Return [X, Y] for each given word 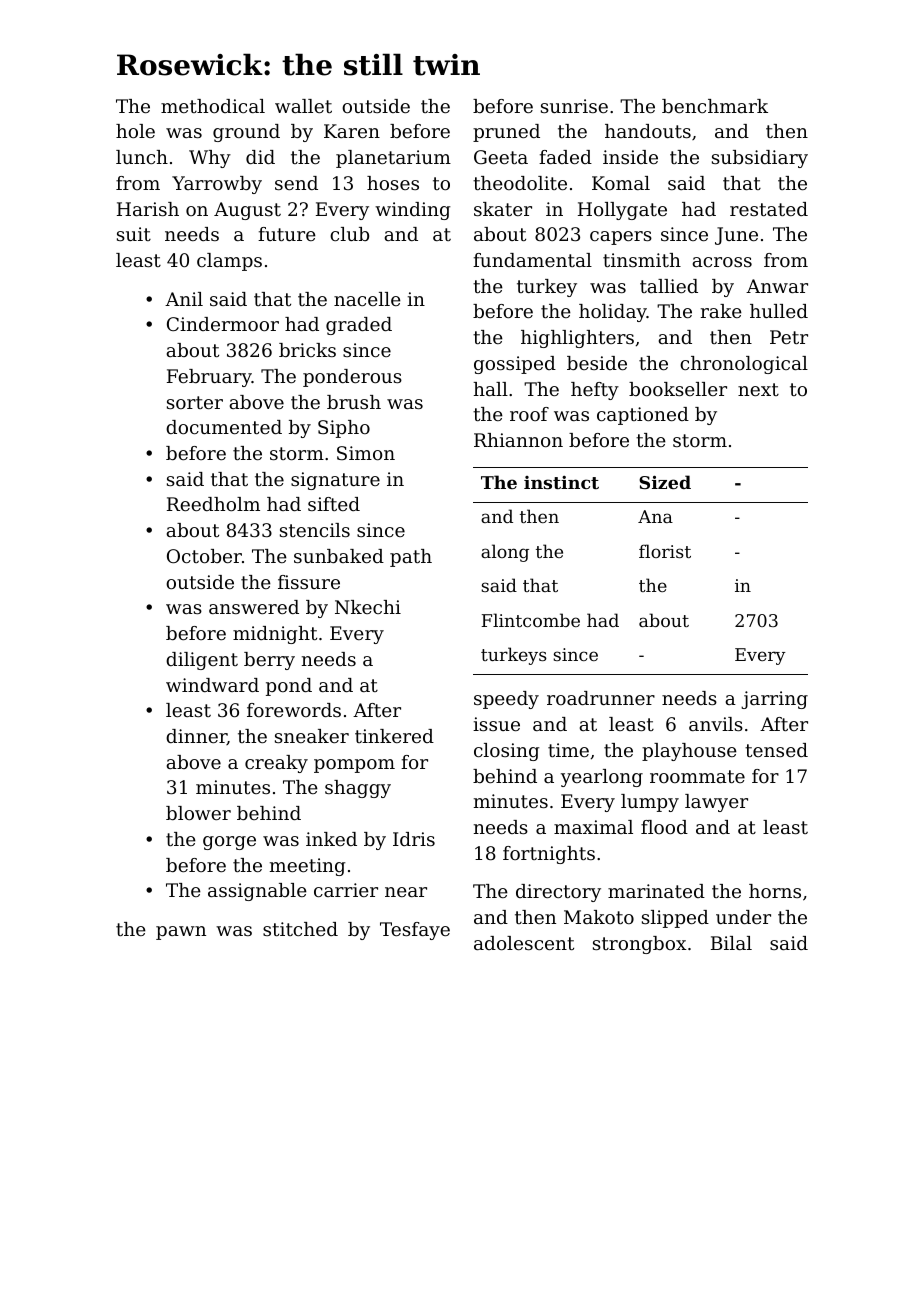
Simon [366, 453]
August [247, 211]
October [204, 556]
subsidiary [760, 159]
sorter [195, 402]
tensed [776, 750]
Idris [414, 839]
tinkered [394, 736]
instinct [561, 482]
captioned [643, 416]
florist [665, 551]
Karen [352, 131]
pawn [181, 933]
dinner [196, 737]
